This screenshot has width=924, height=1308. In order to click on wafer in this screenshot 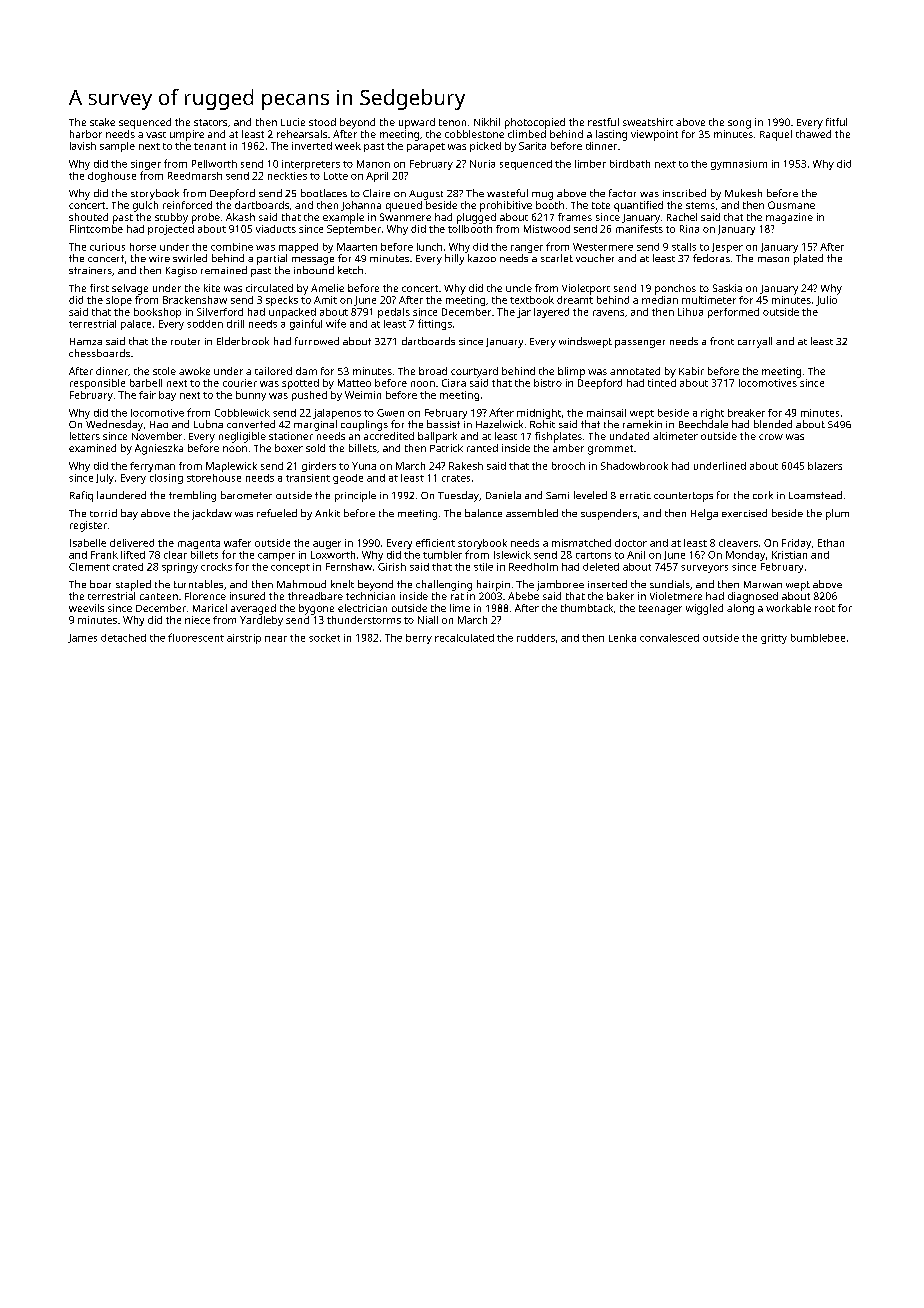, I will do `click(237, 543)`.
